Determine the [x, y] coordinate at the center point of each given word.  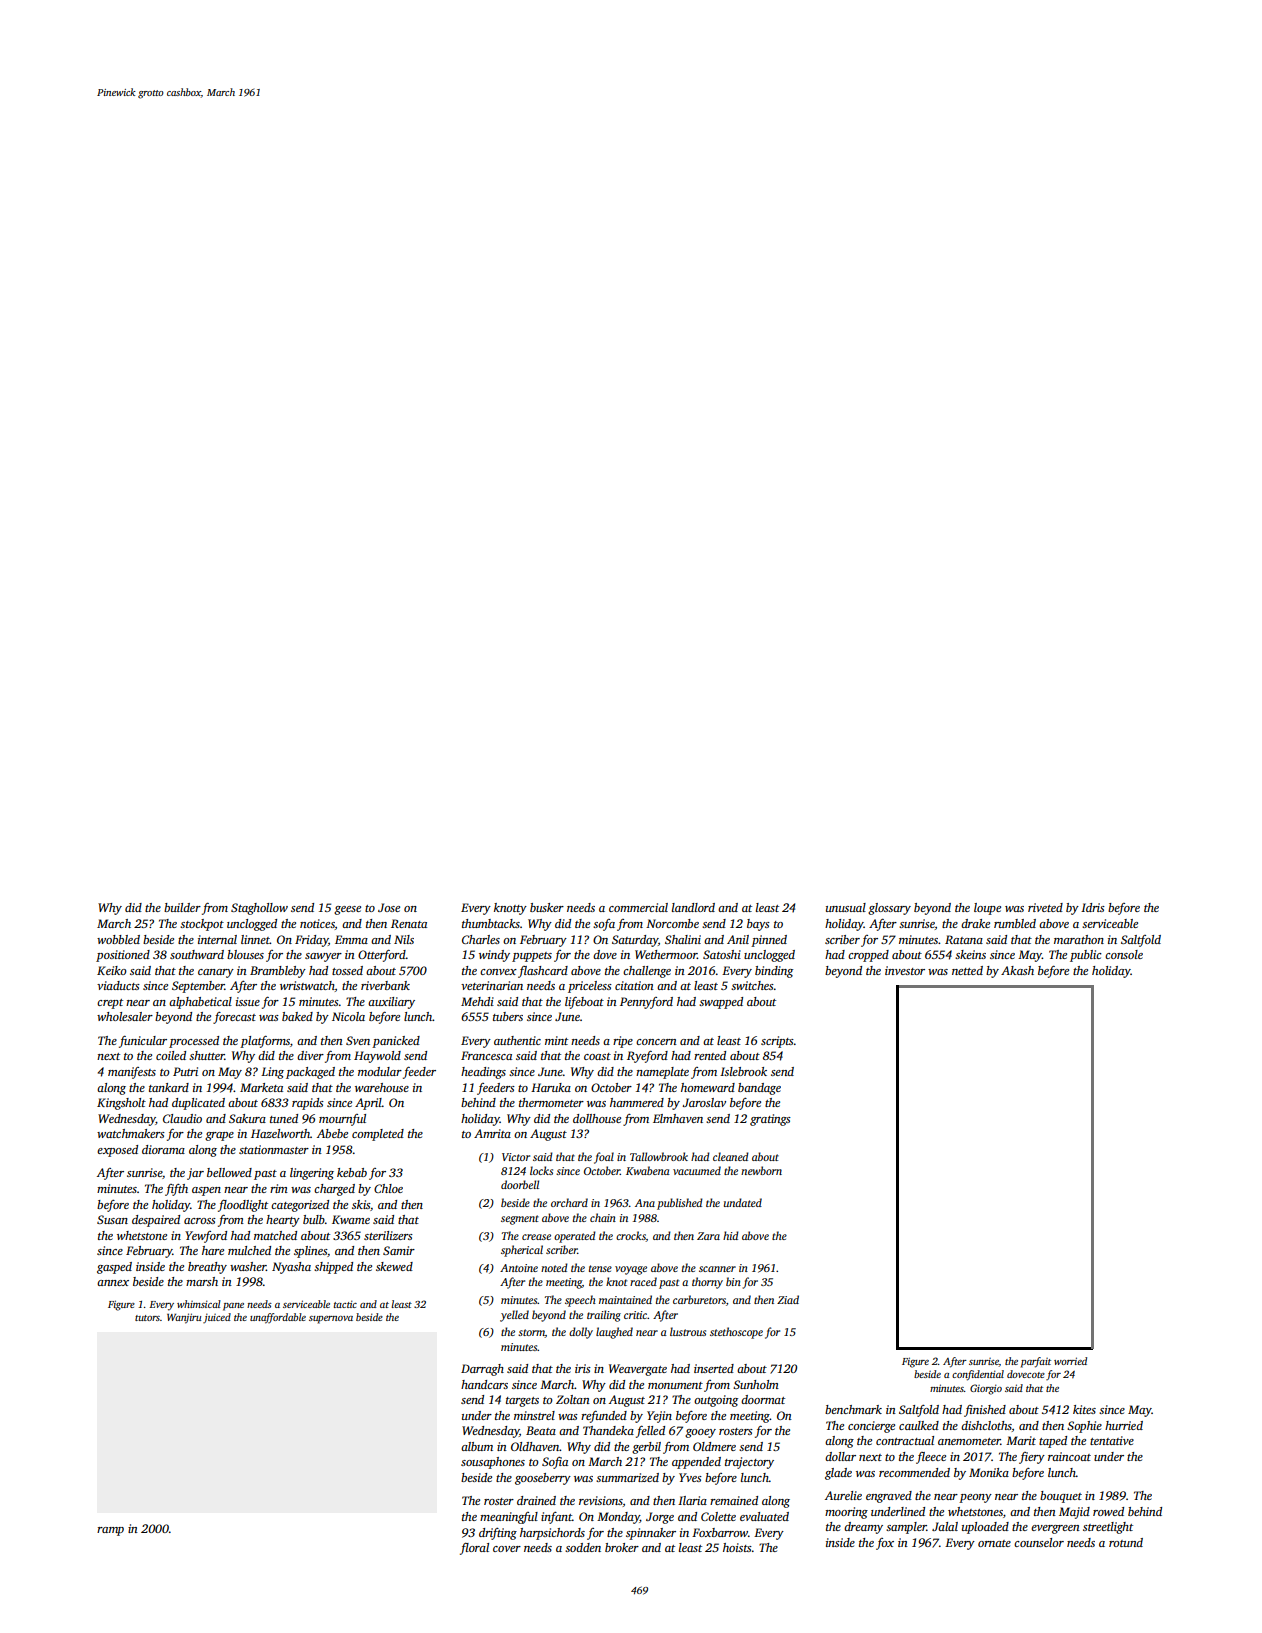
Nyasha [291, 1268]
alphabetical [200, 1003]
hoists [737, 1547]
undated [743, 1202]
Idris [1093, 907]
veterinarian [492, 985]
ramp [110, 1531]
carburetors [699, 1299]
